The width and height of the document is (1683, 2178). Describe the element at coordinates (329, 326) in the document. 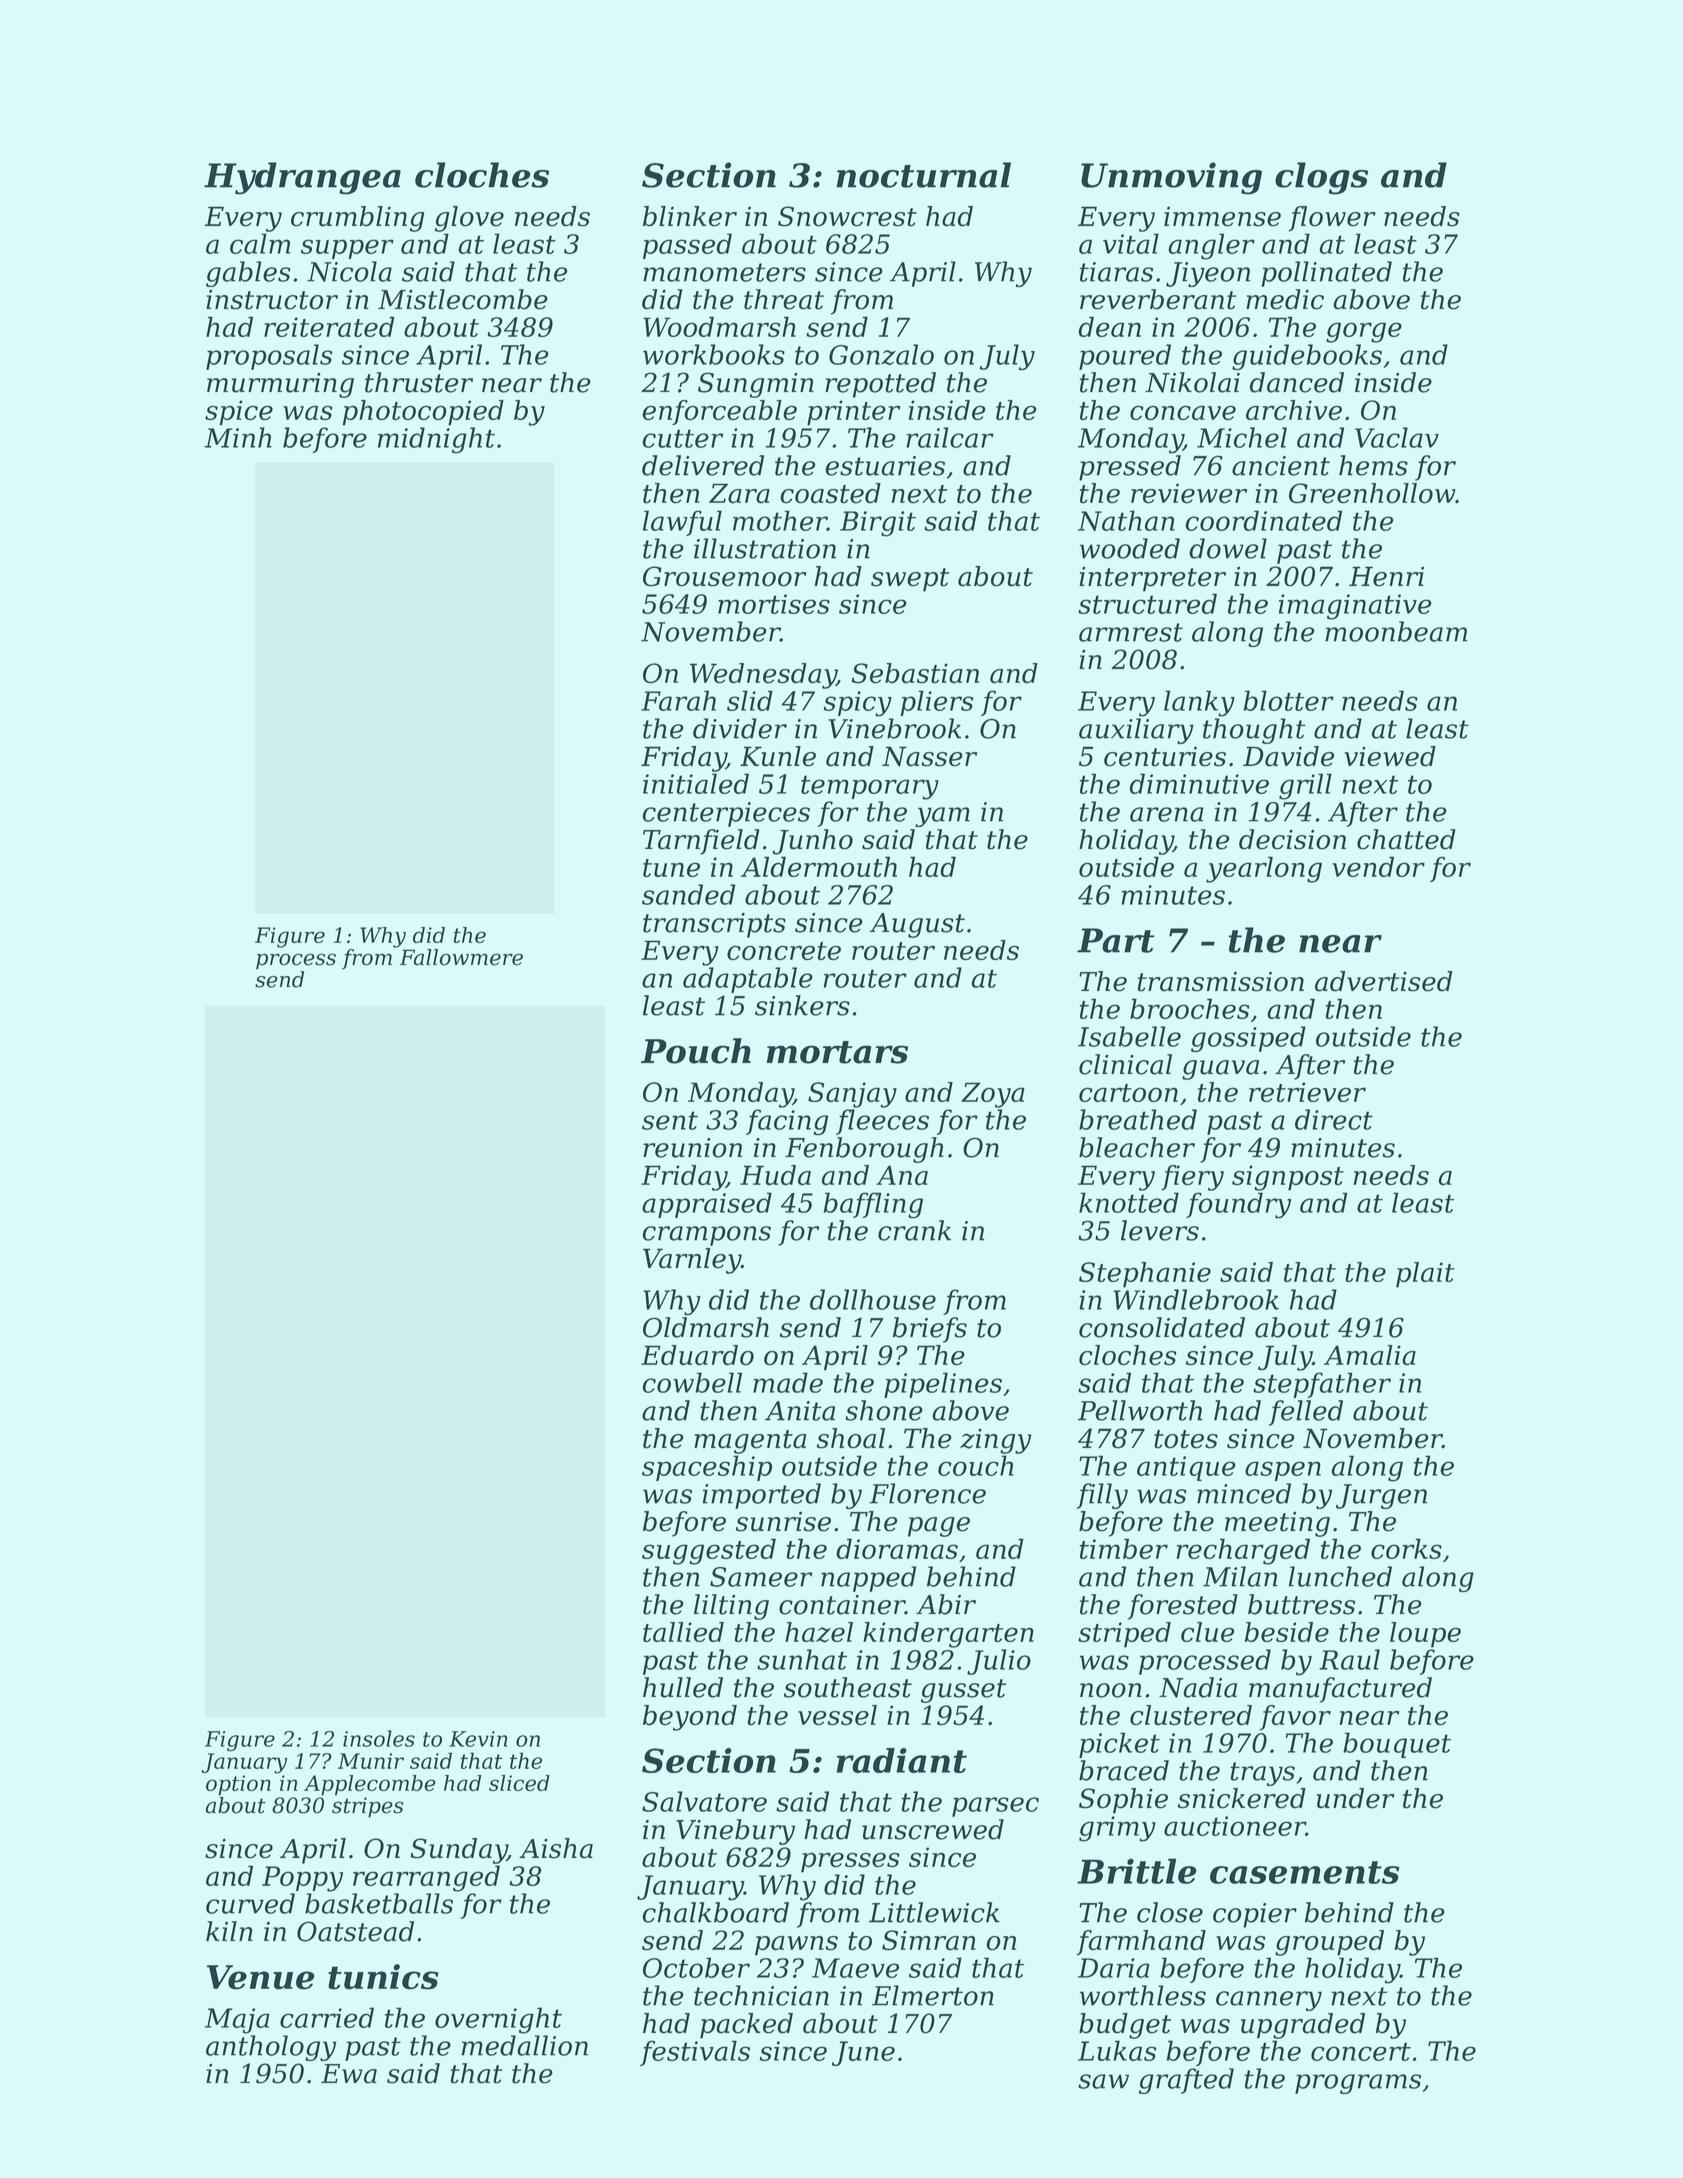

I see `reiterated` at that location.
